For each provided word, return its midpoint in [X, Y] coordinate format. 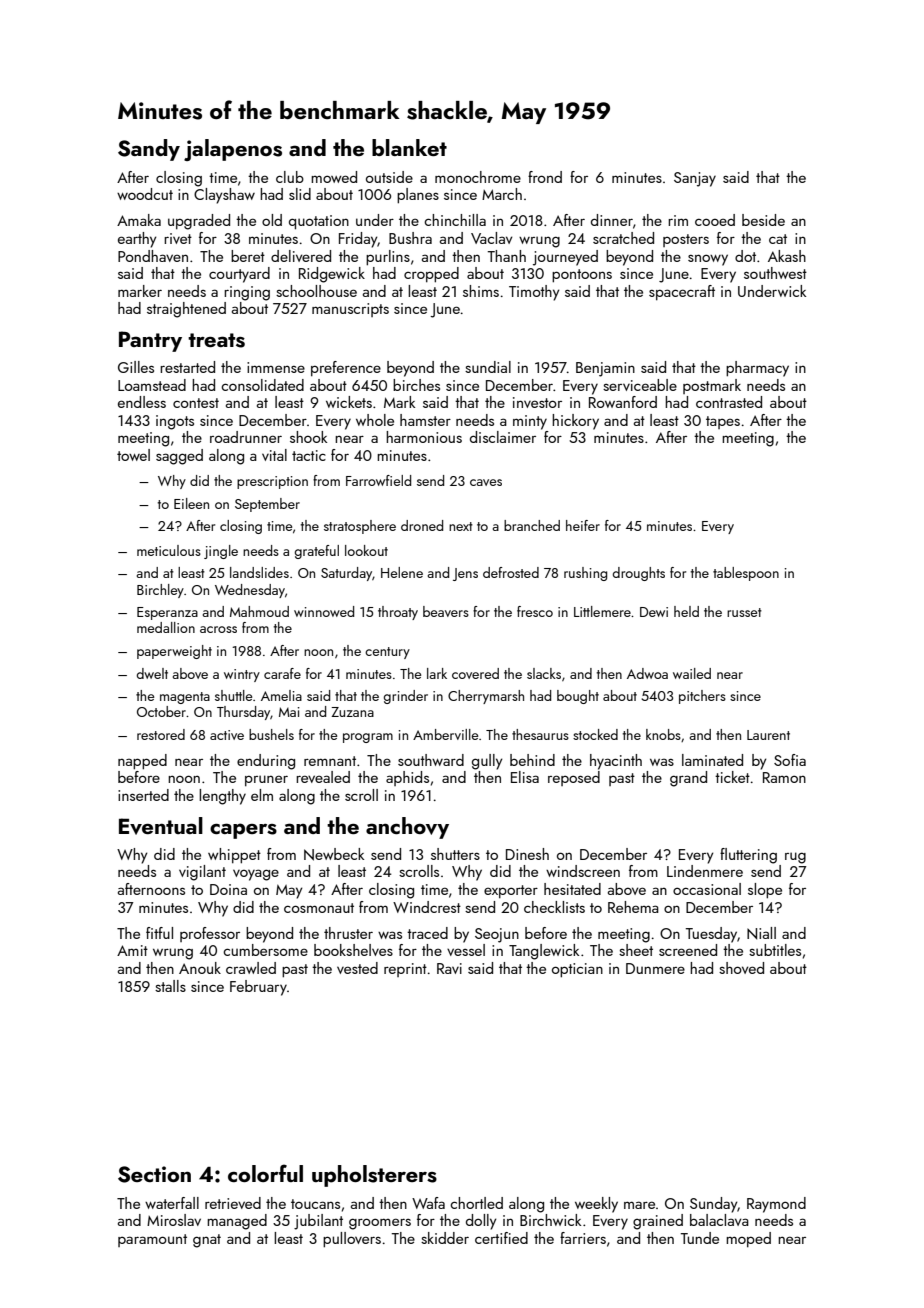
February [258, 988]
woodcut [145, 194]
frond [545, 177]
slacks [544, 673]
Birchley [160, 591]
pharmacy [757, 369]
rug [795, 858]
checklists [554, 907]
